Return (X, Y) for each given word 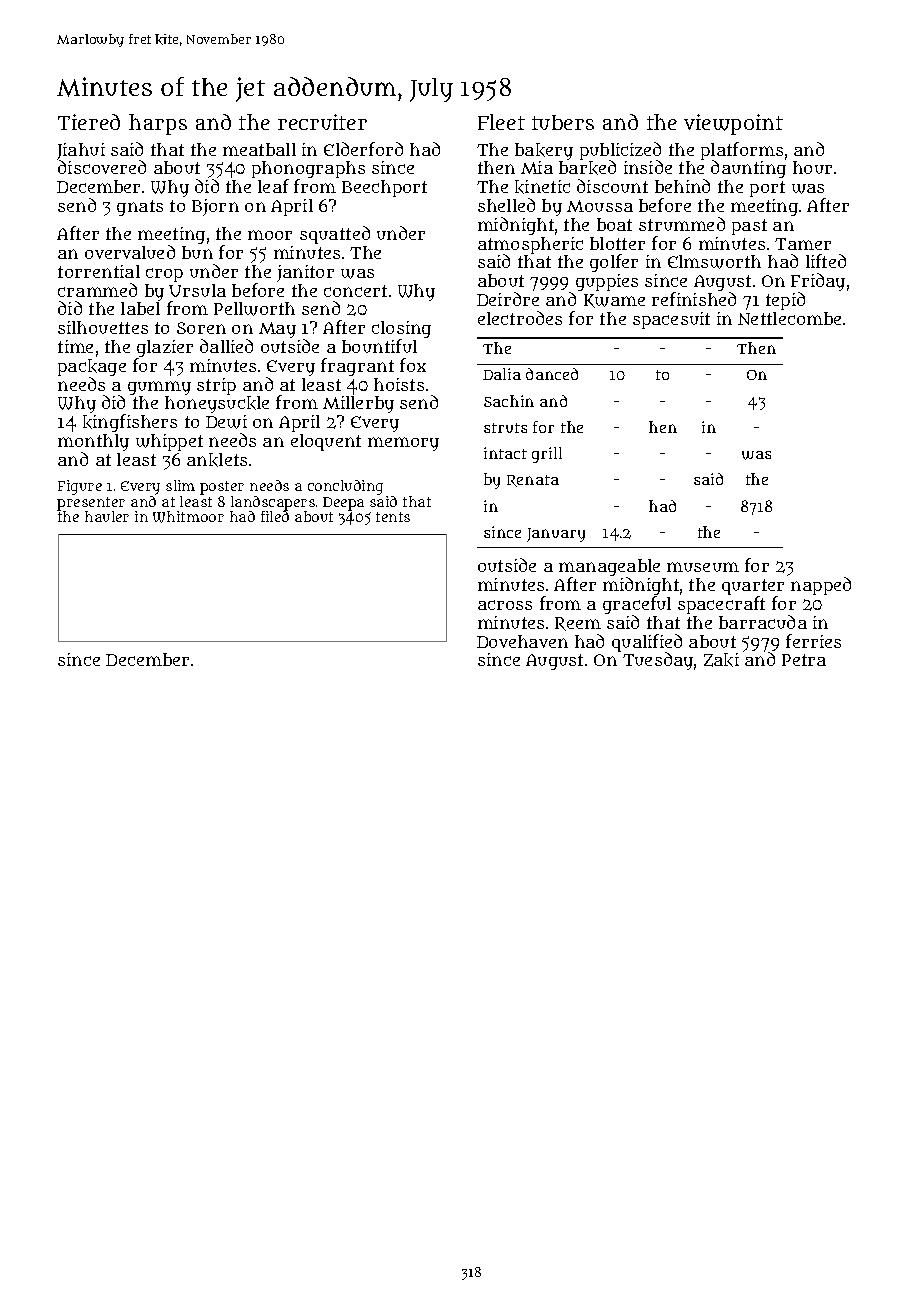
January (556, 535)
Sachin (509, 401)
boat (614, 224)
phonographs (308, 170)
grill (547, 455)
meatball (259, 149)
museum (703, 567)
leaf (273, 186)
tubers (563, 122)
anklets (217, 460)
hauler (107, 516)
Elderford (363, 149)
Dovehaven (522, 641)
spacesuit (671, 320)
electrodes (520, 318)
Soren (201, 328)
